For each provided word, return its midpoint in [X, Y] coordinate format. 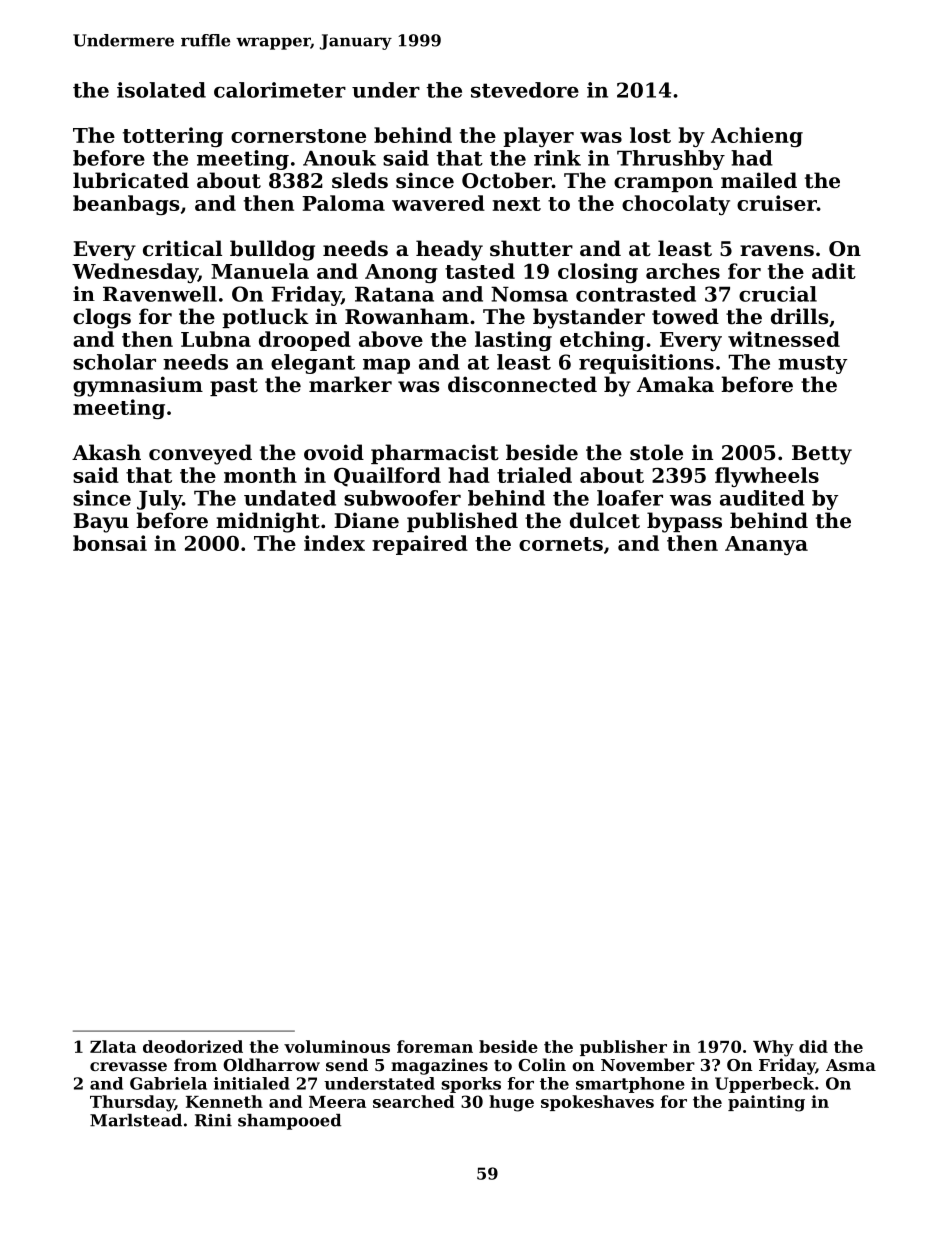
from [195, 1064]
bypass [684, 522]
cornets [561, 544]
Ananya [766, 545]
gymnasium [138, 386]
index [334, 543]
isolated [161, 90]
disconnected [522, 384]
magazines [439, 1066]
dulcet [605, 520]
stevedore [525, 90]
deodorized [193, 1046]
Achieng [757, 137]
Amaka [675, 384]
